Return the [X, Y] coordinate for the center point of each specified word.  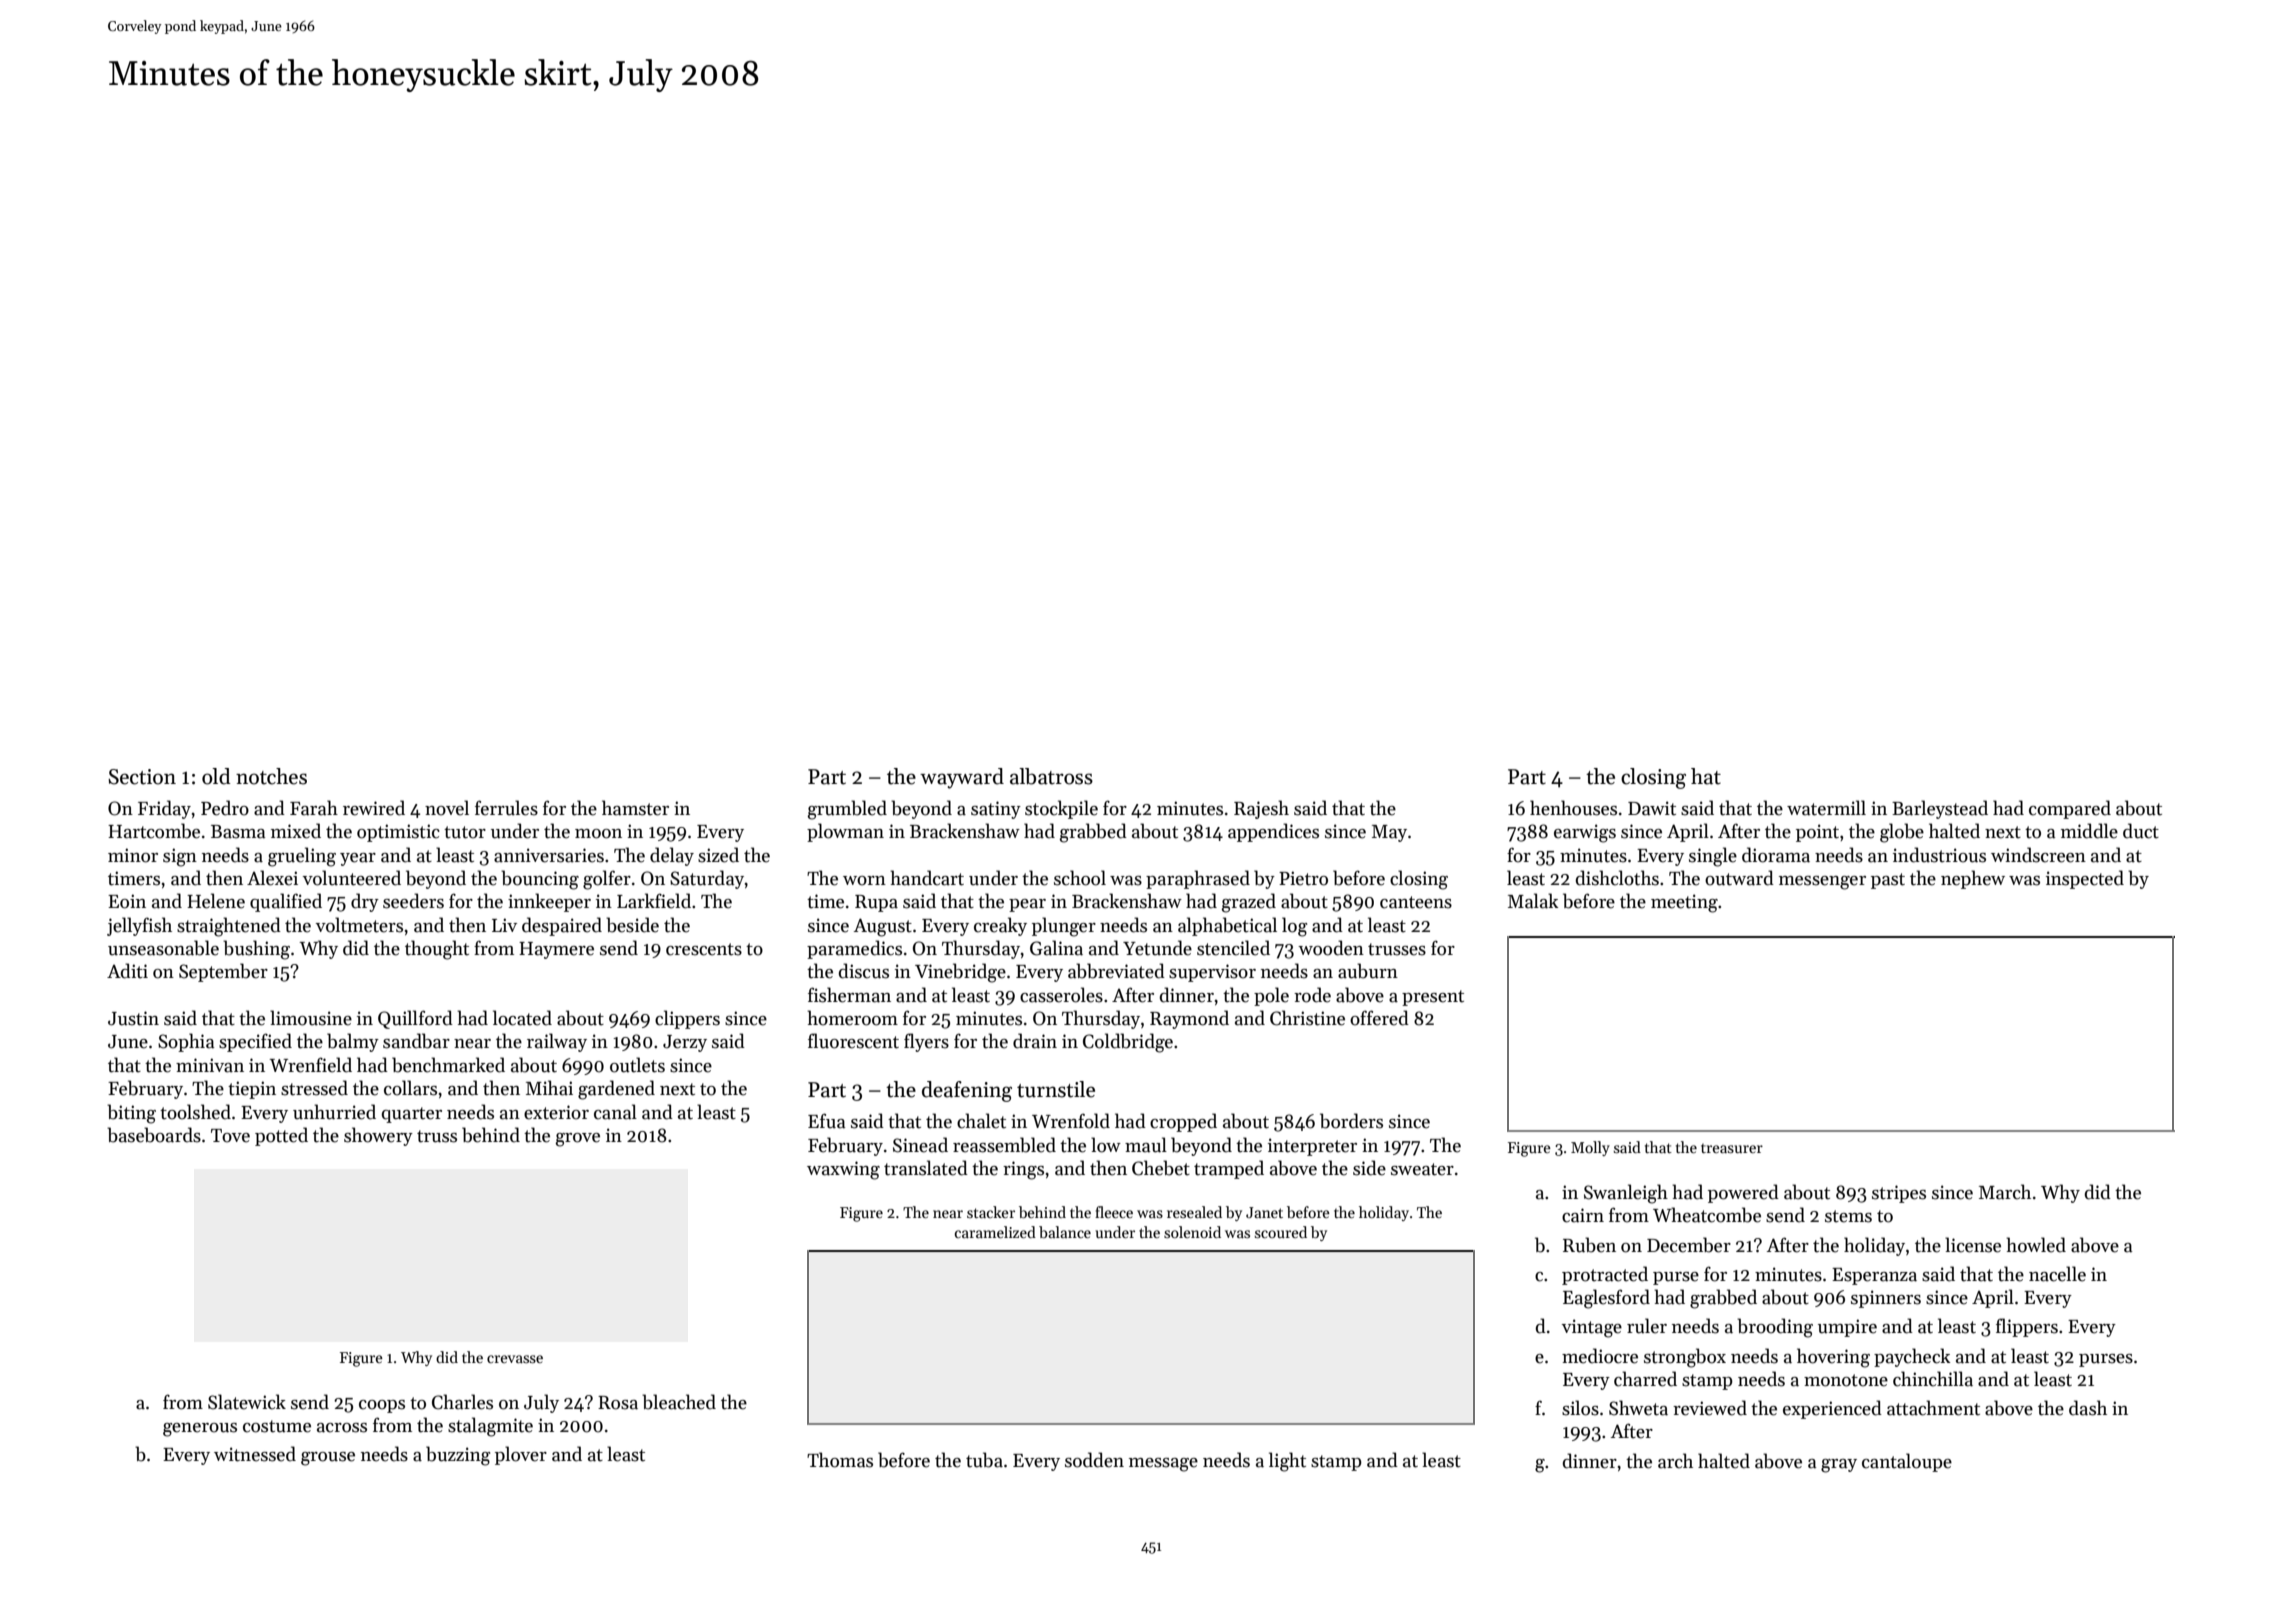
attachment [1933, 1408]
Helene [216, 901]
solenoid [1192, 1232]
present [1433, 998]
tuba [984, 1460]
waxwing [843, 1170]
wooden [1331, 948]
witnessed [255, 1454]
